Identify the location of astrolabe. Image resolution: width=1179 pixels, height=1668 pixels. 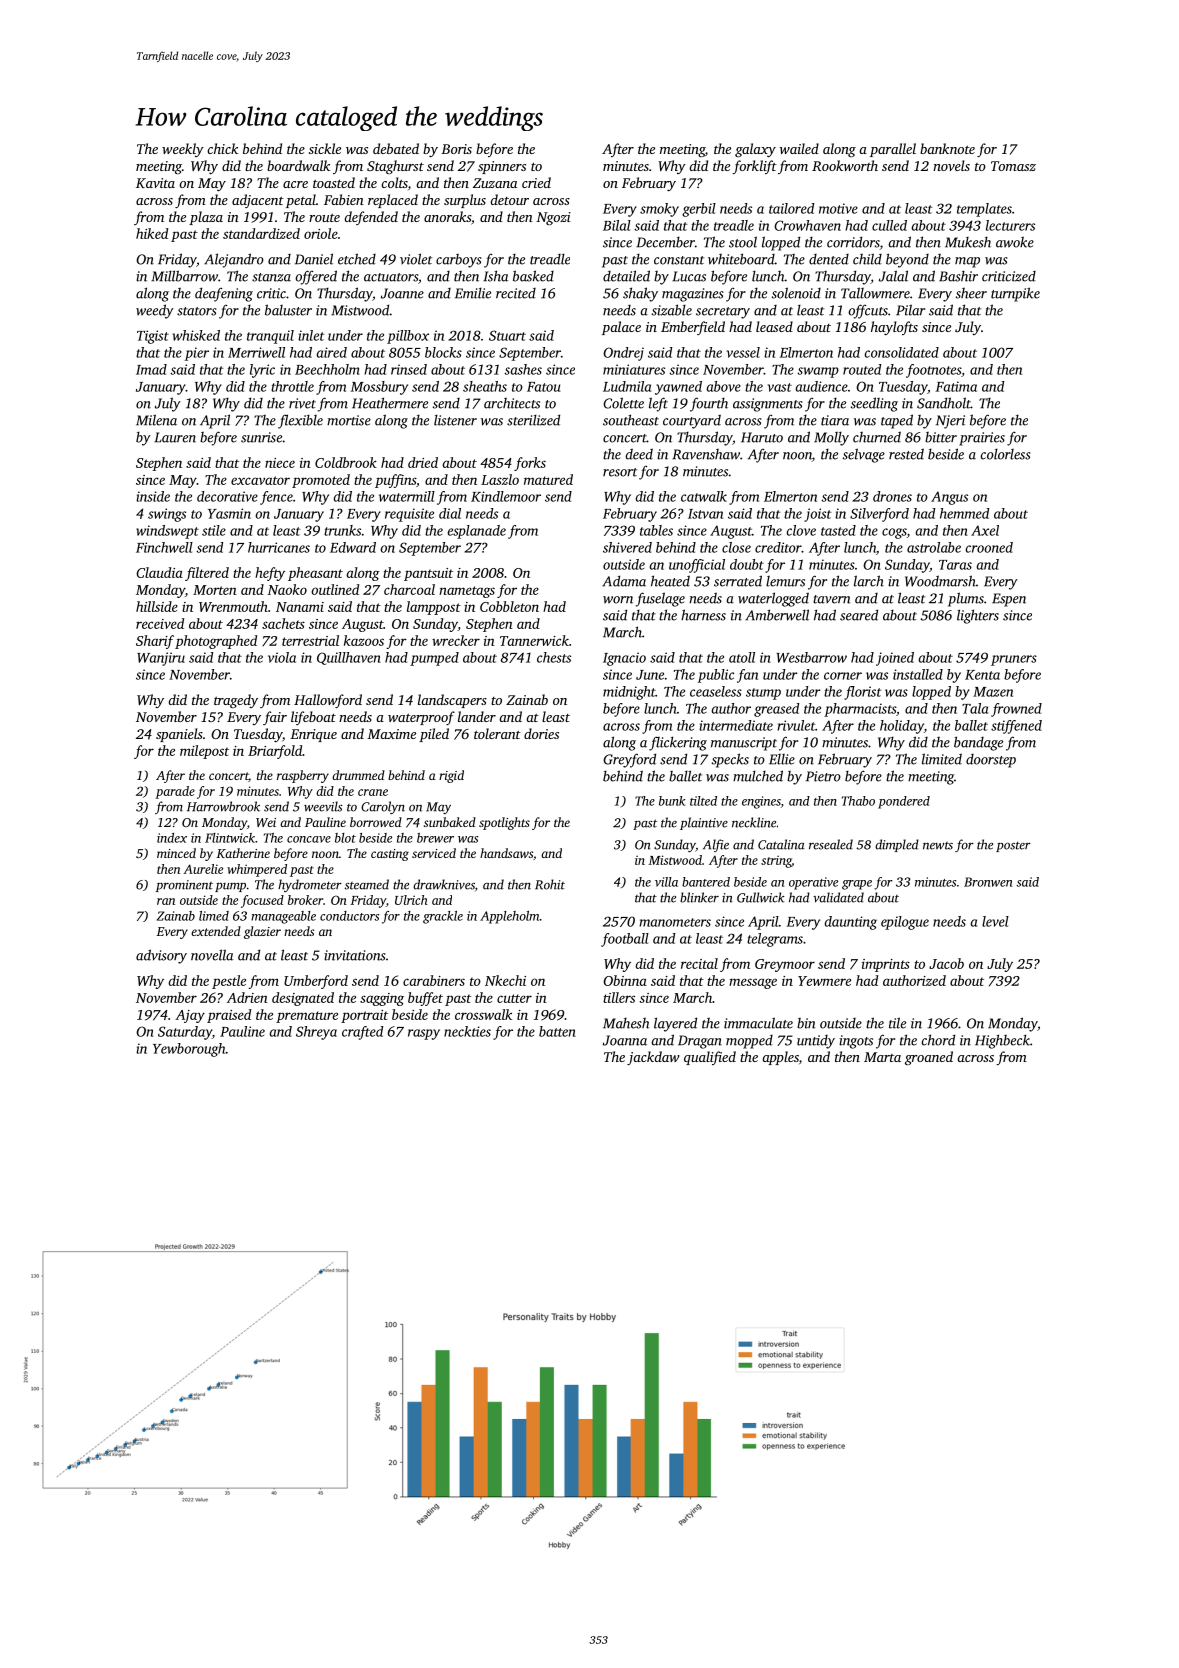
(934, 547).
